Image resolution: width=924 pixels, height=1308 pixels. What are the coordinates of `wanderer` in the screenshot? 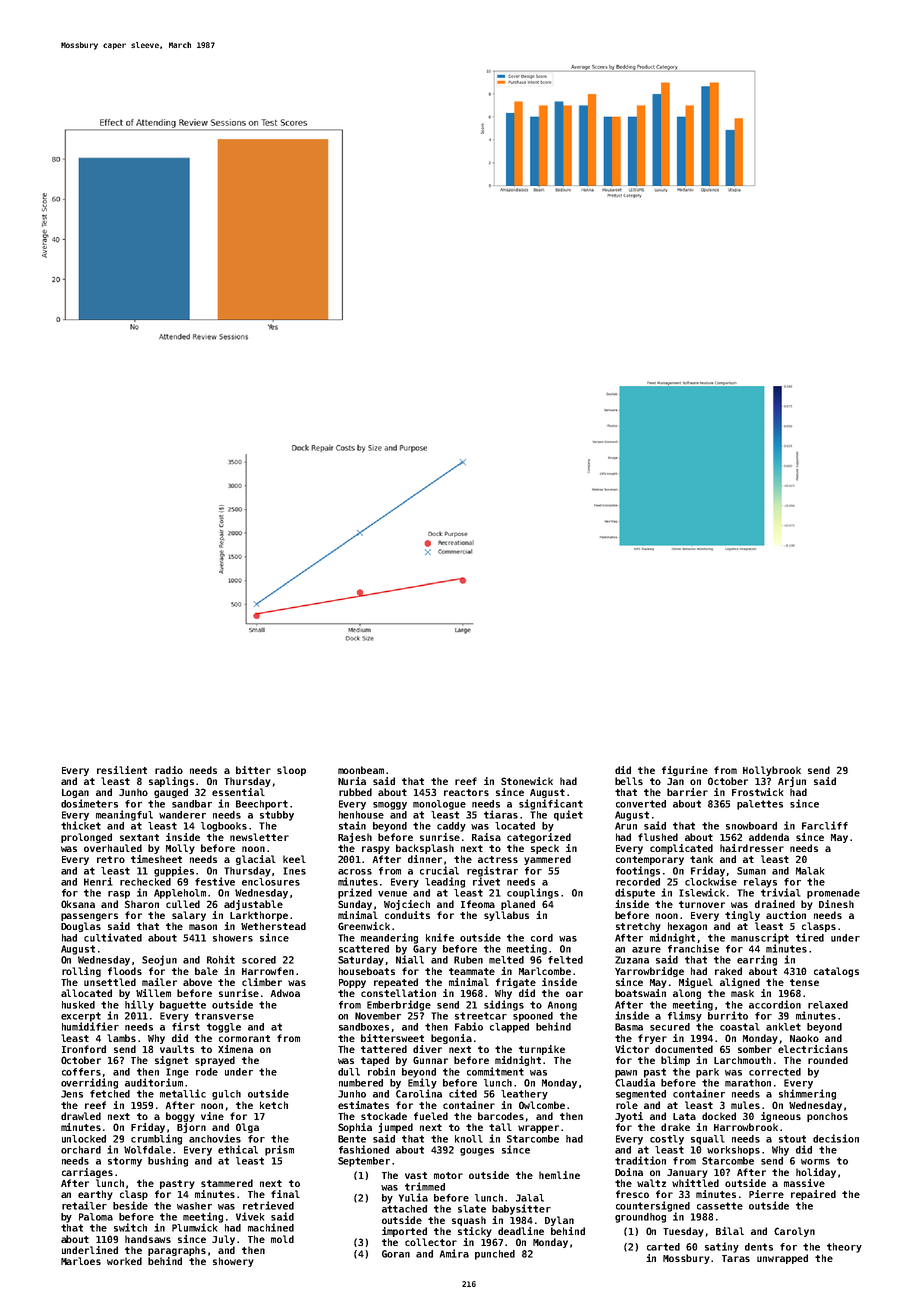 It's located at (182, 815).
